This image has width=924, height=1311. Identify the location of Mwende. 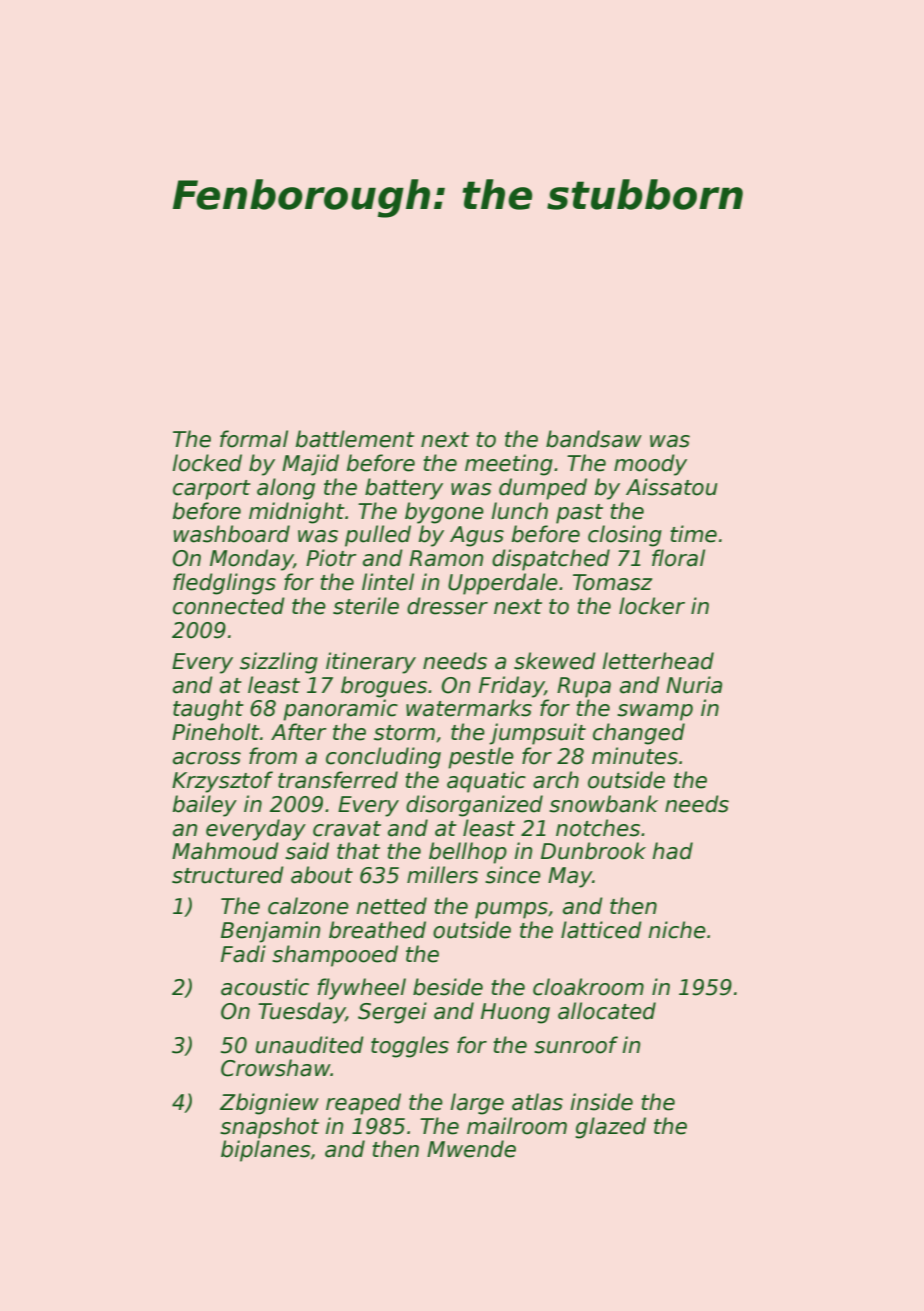
(471, 1149).
